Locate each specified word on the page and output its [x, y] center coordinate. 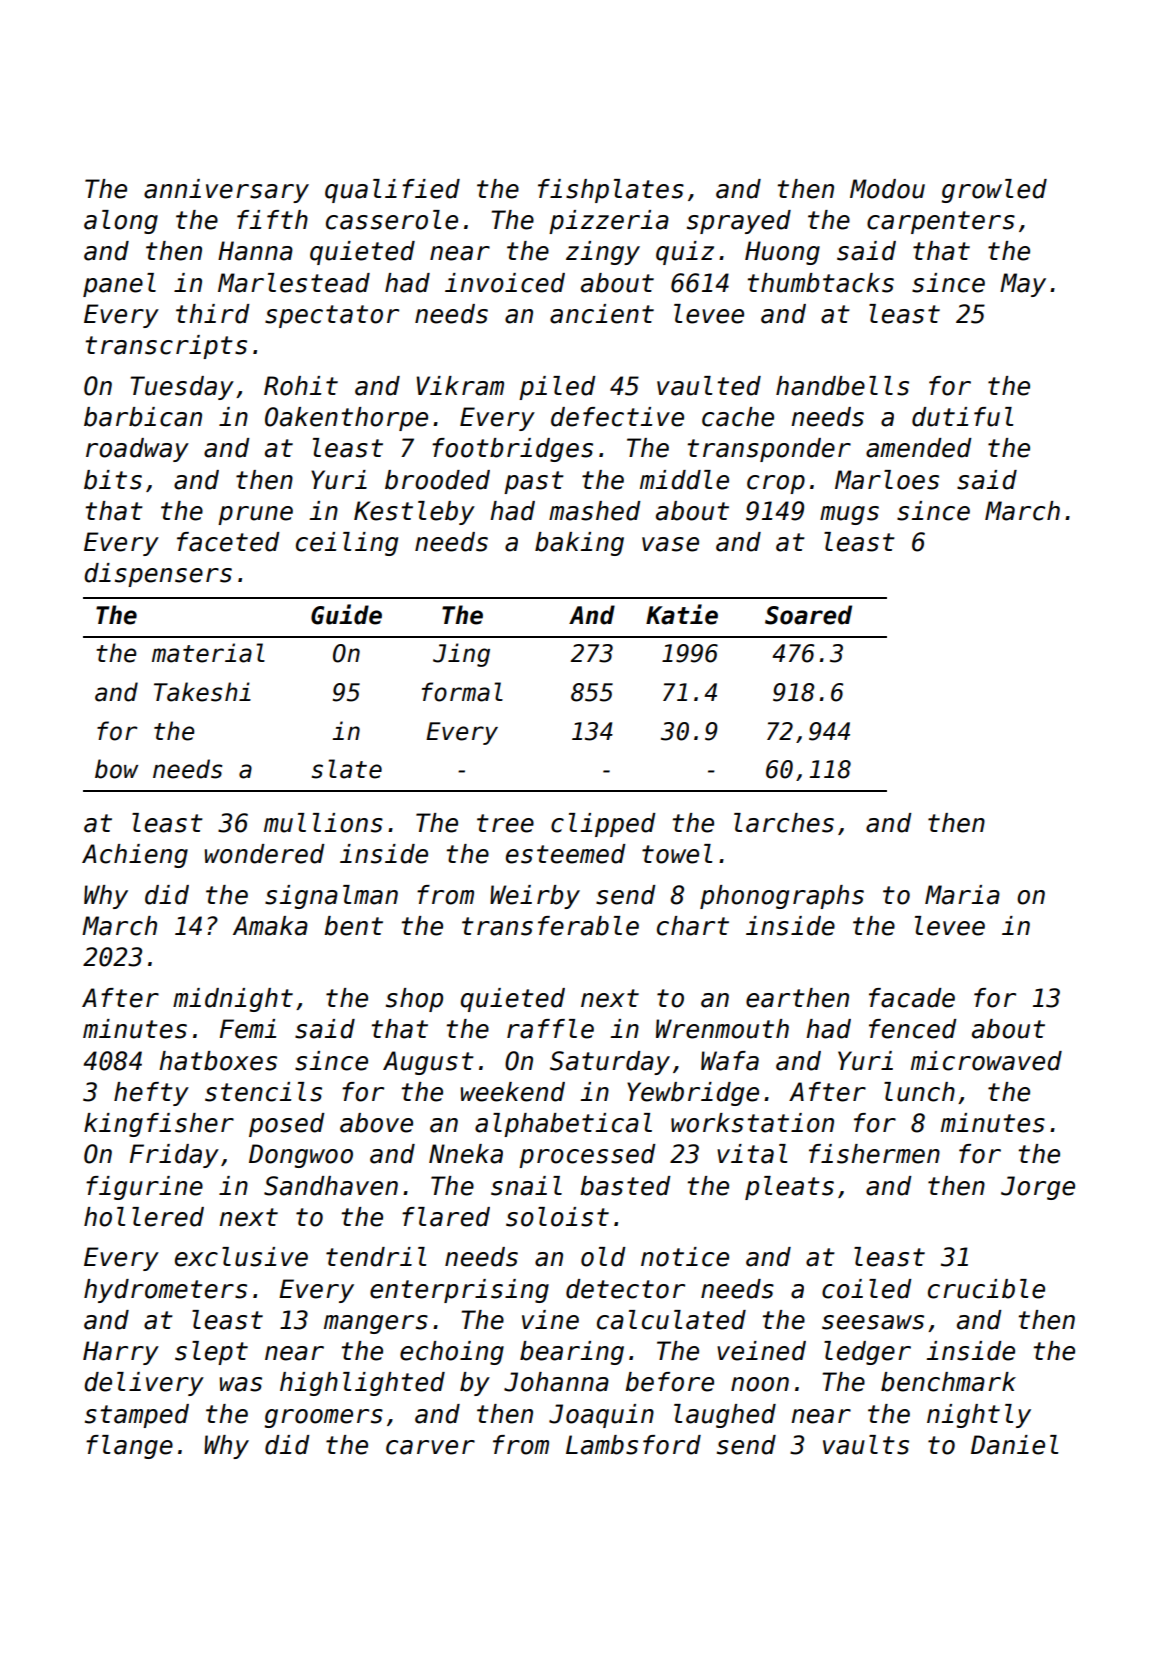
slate [347, 769]
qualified [392, 191]
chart [693, 926]
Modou [887, 189]
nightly [979, 1416]
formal [462, 692]
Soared [808, 615]
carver [430, 1447]
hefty [151, 1094]
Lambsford [633, 1445]
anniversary [226, 191]
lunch [919, 1092]
